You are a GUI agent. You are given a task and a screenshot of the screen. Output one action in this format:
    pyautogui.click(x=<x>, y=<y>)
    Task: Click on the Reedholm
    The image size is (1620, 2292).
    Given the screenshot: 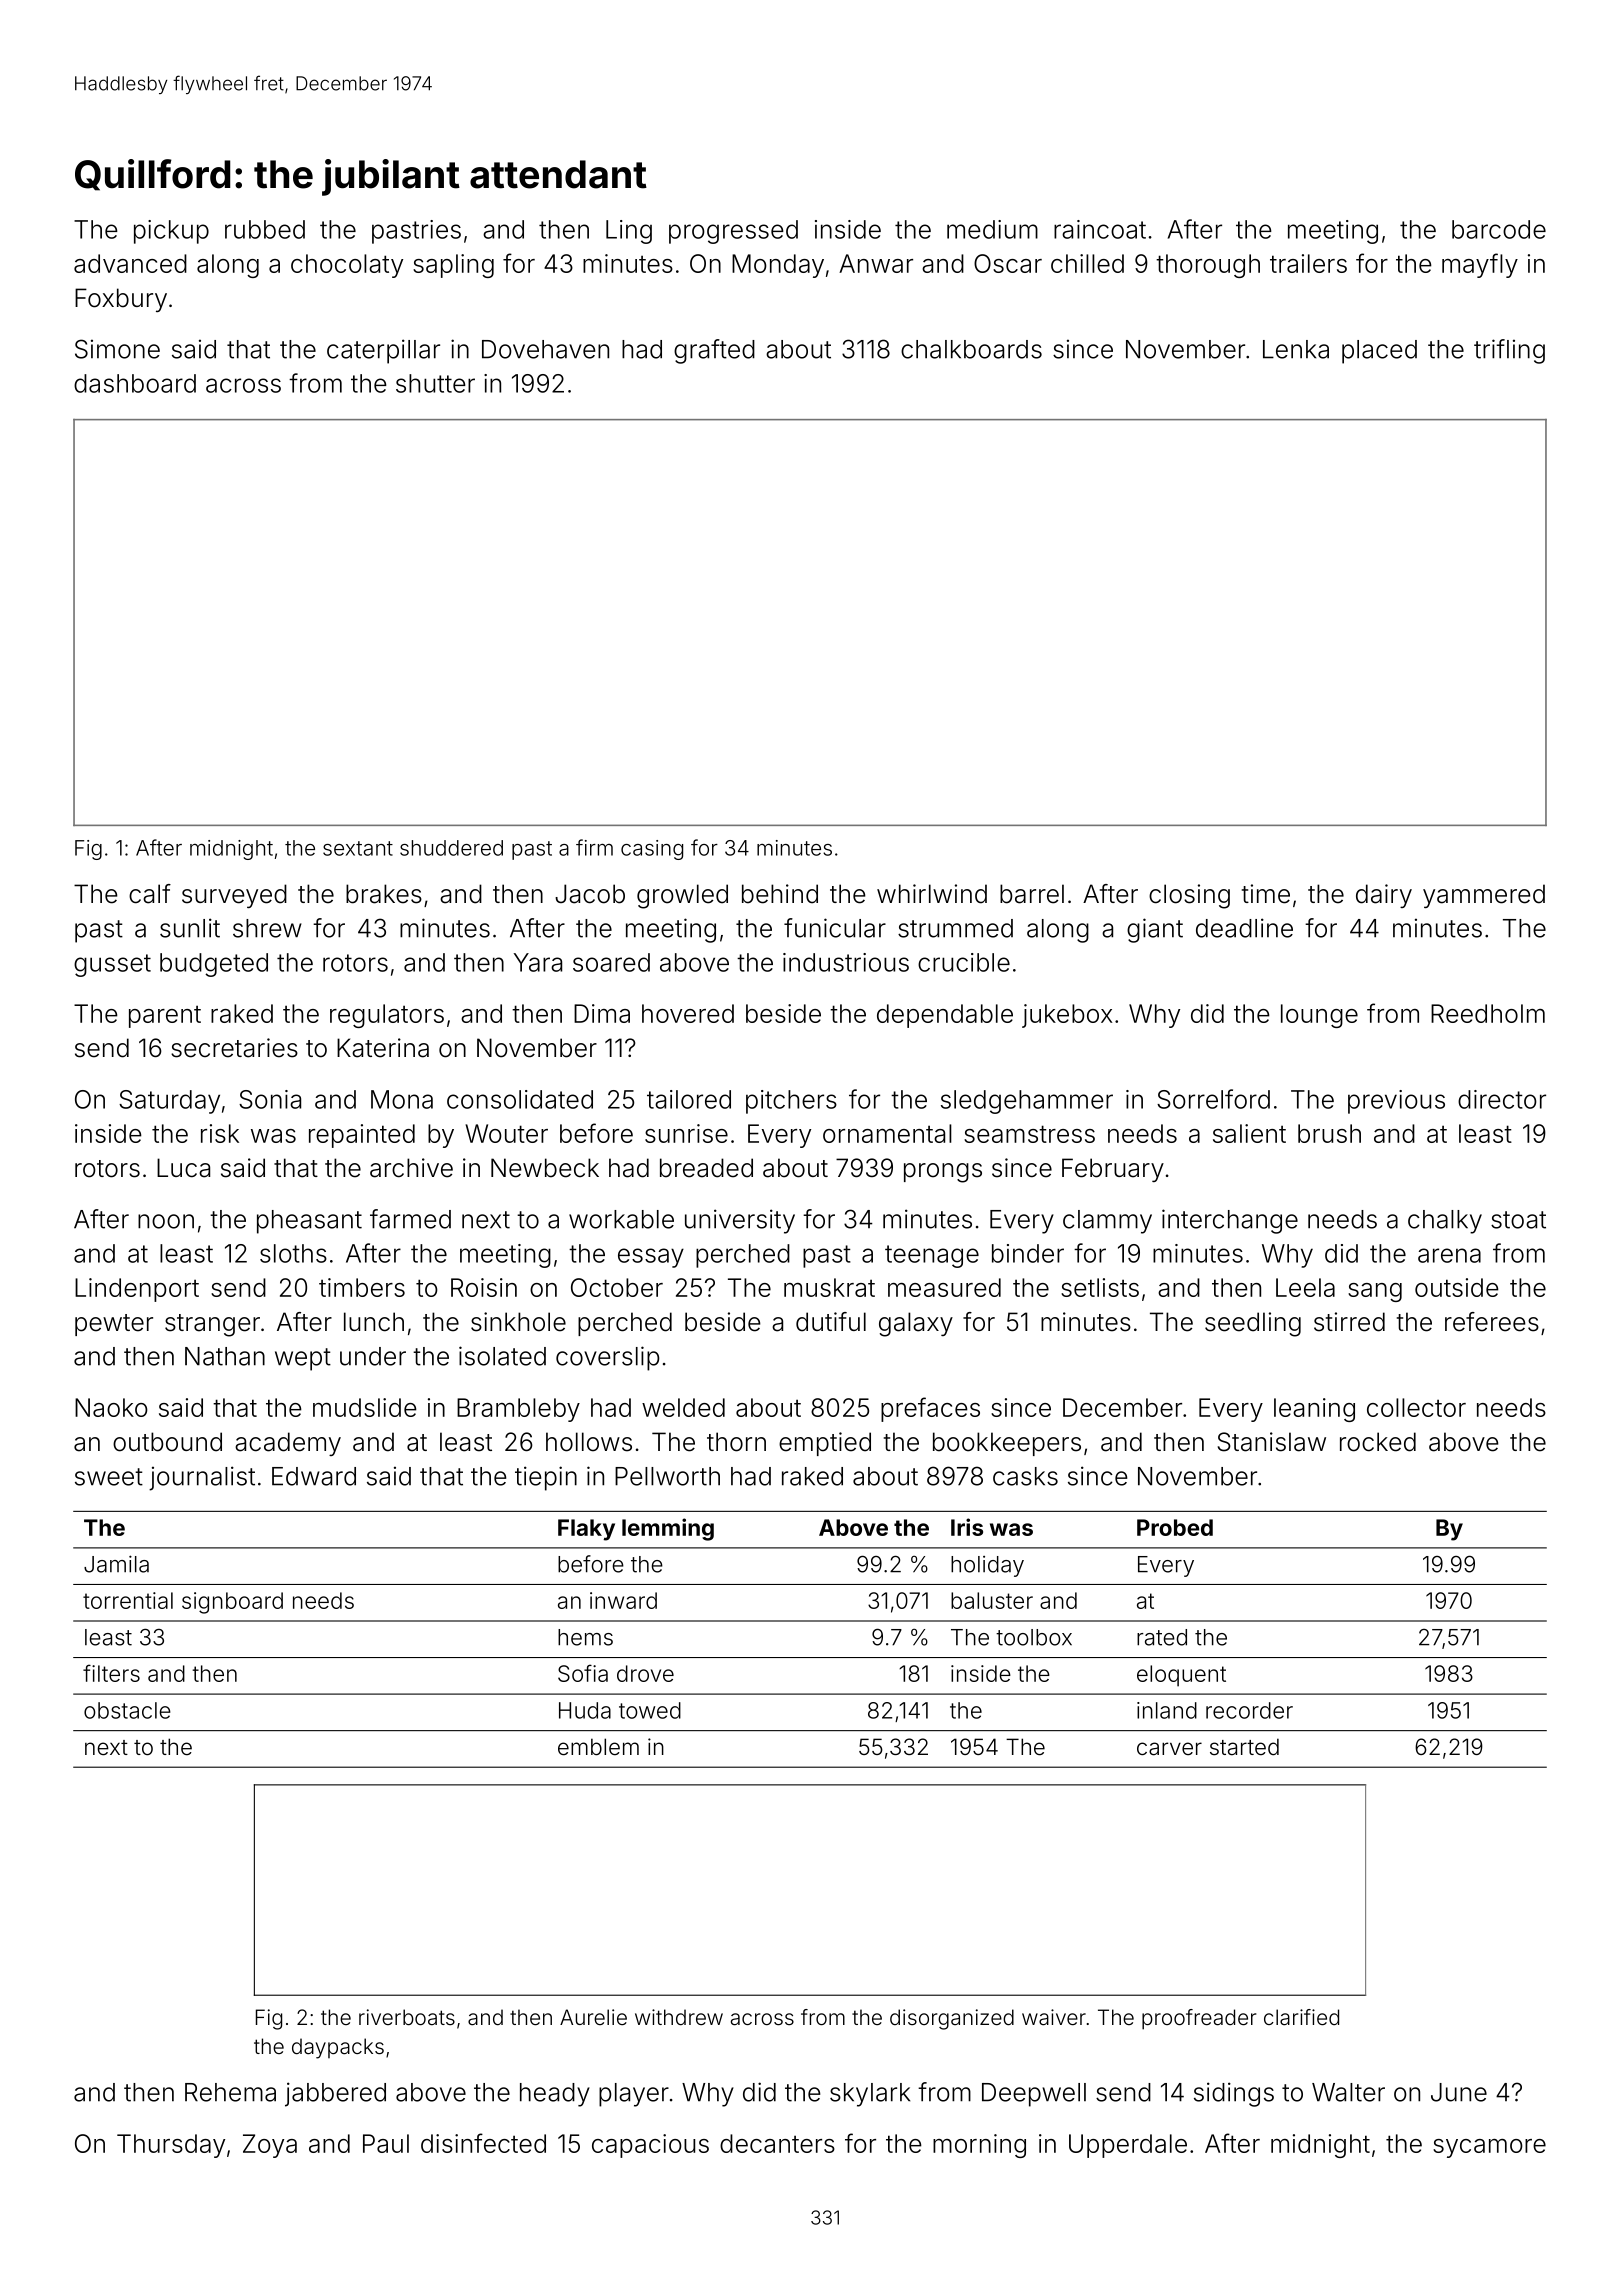 What is the action you would take?
    pyautogui.click(x=1488, y=1013)
